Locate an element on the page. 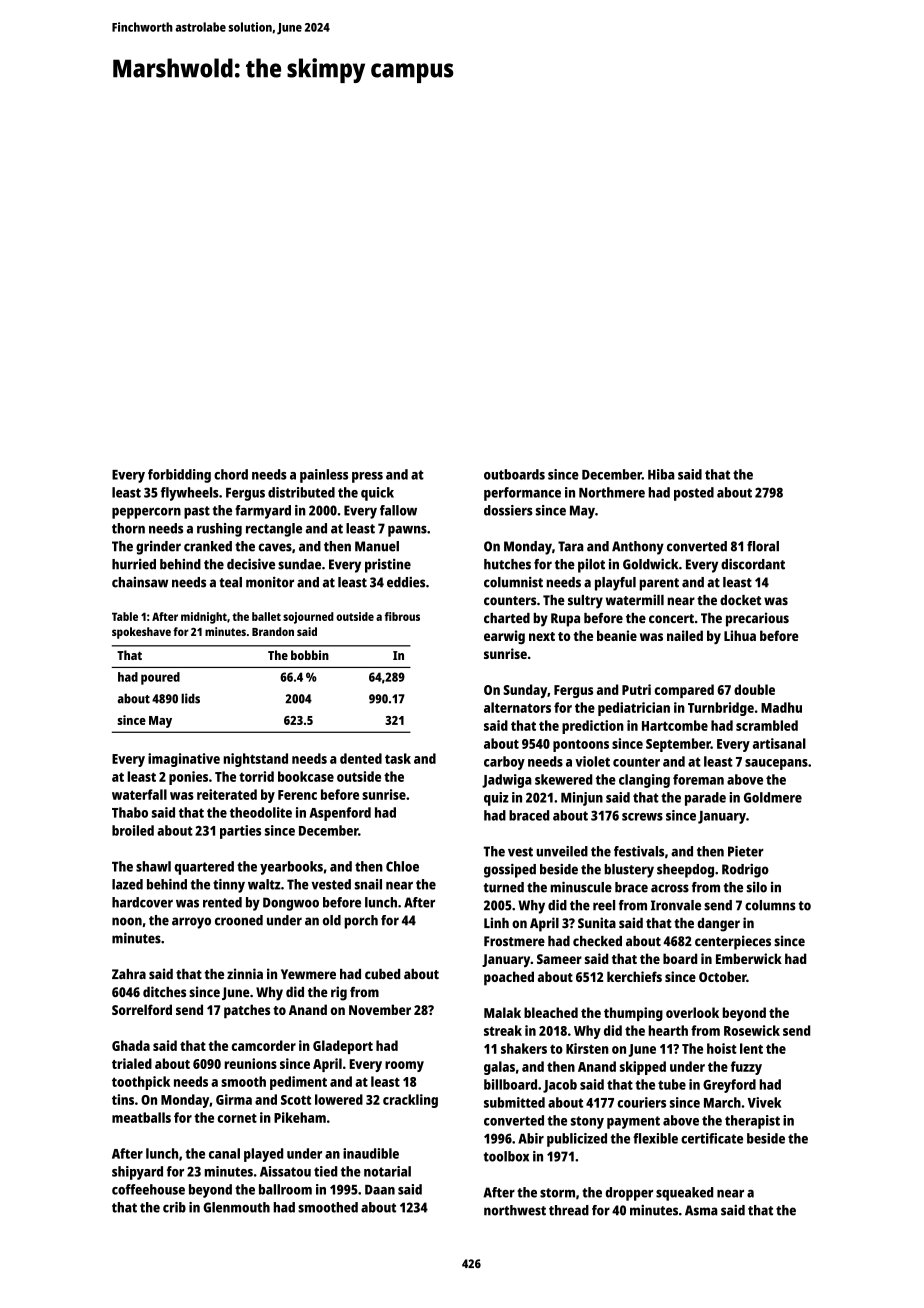 The height and width of the image is (1308, 924). performance is located at coordinates (522, 494).
